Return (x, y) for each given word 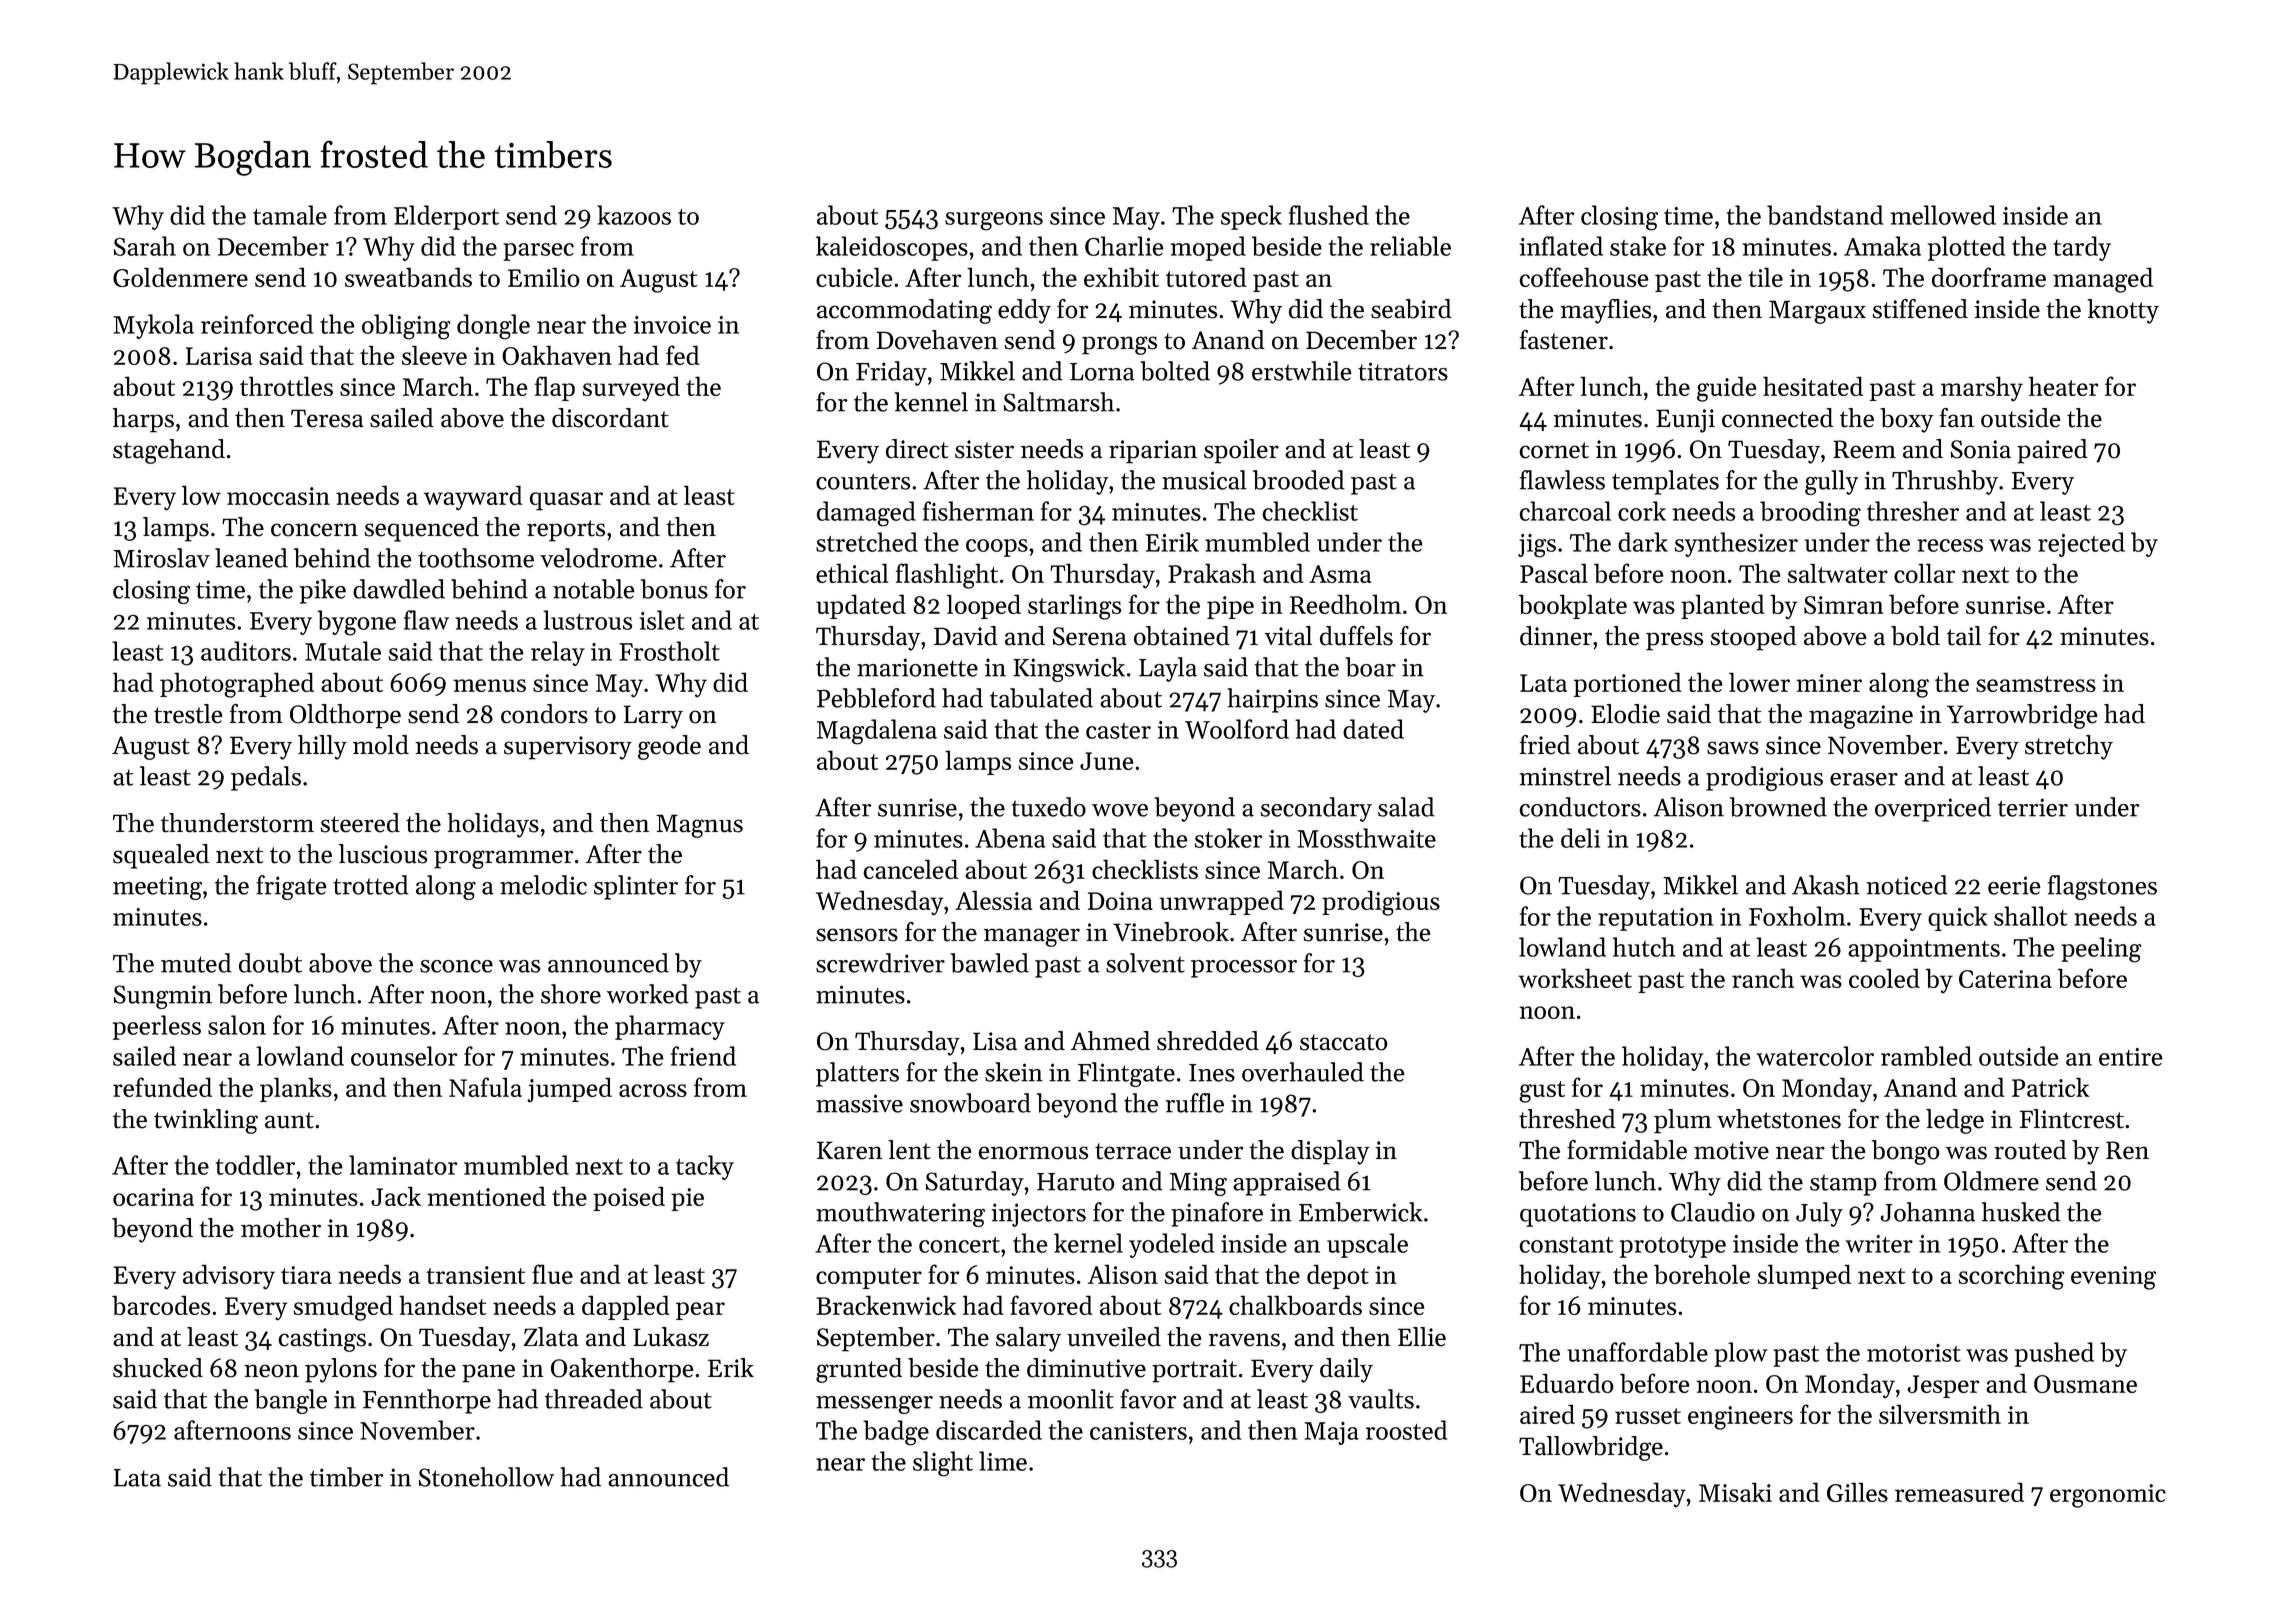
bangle (290, 1401)
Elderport (446, 217)
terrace (1133, 1151)
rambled (1926, 1056)
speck (1251, 217)
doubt (270, 963)
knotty (2123, 311)
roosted (1406, 1430)
